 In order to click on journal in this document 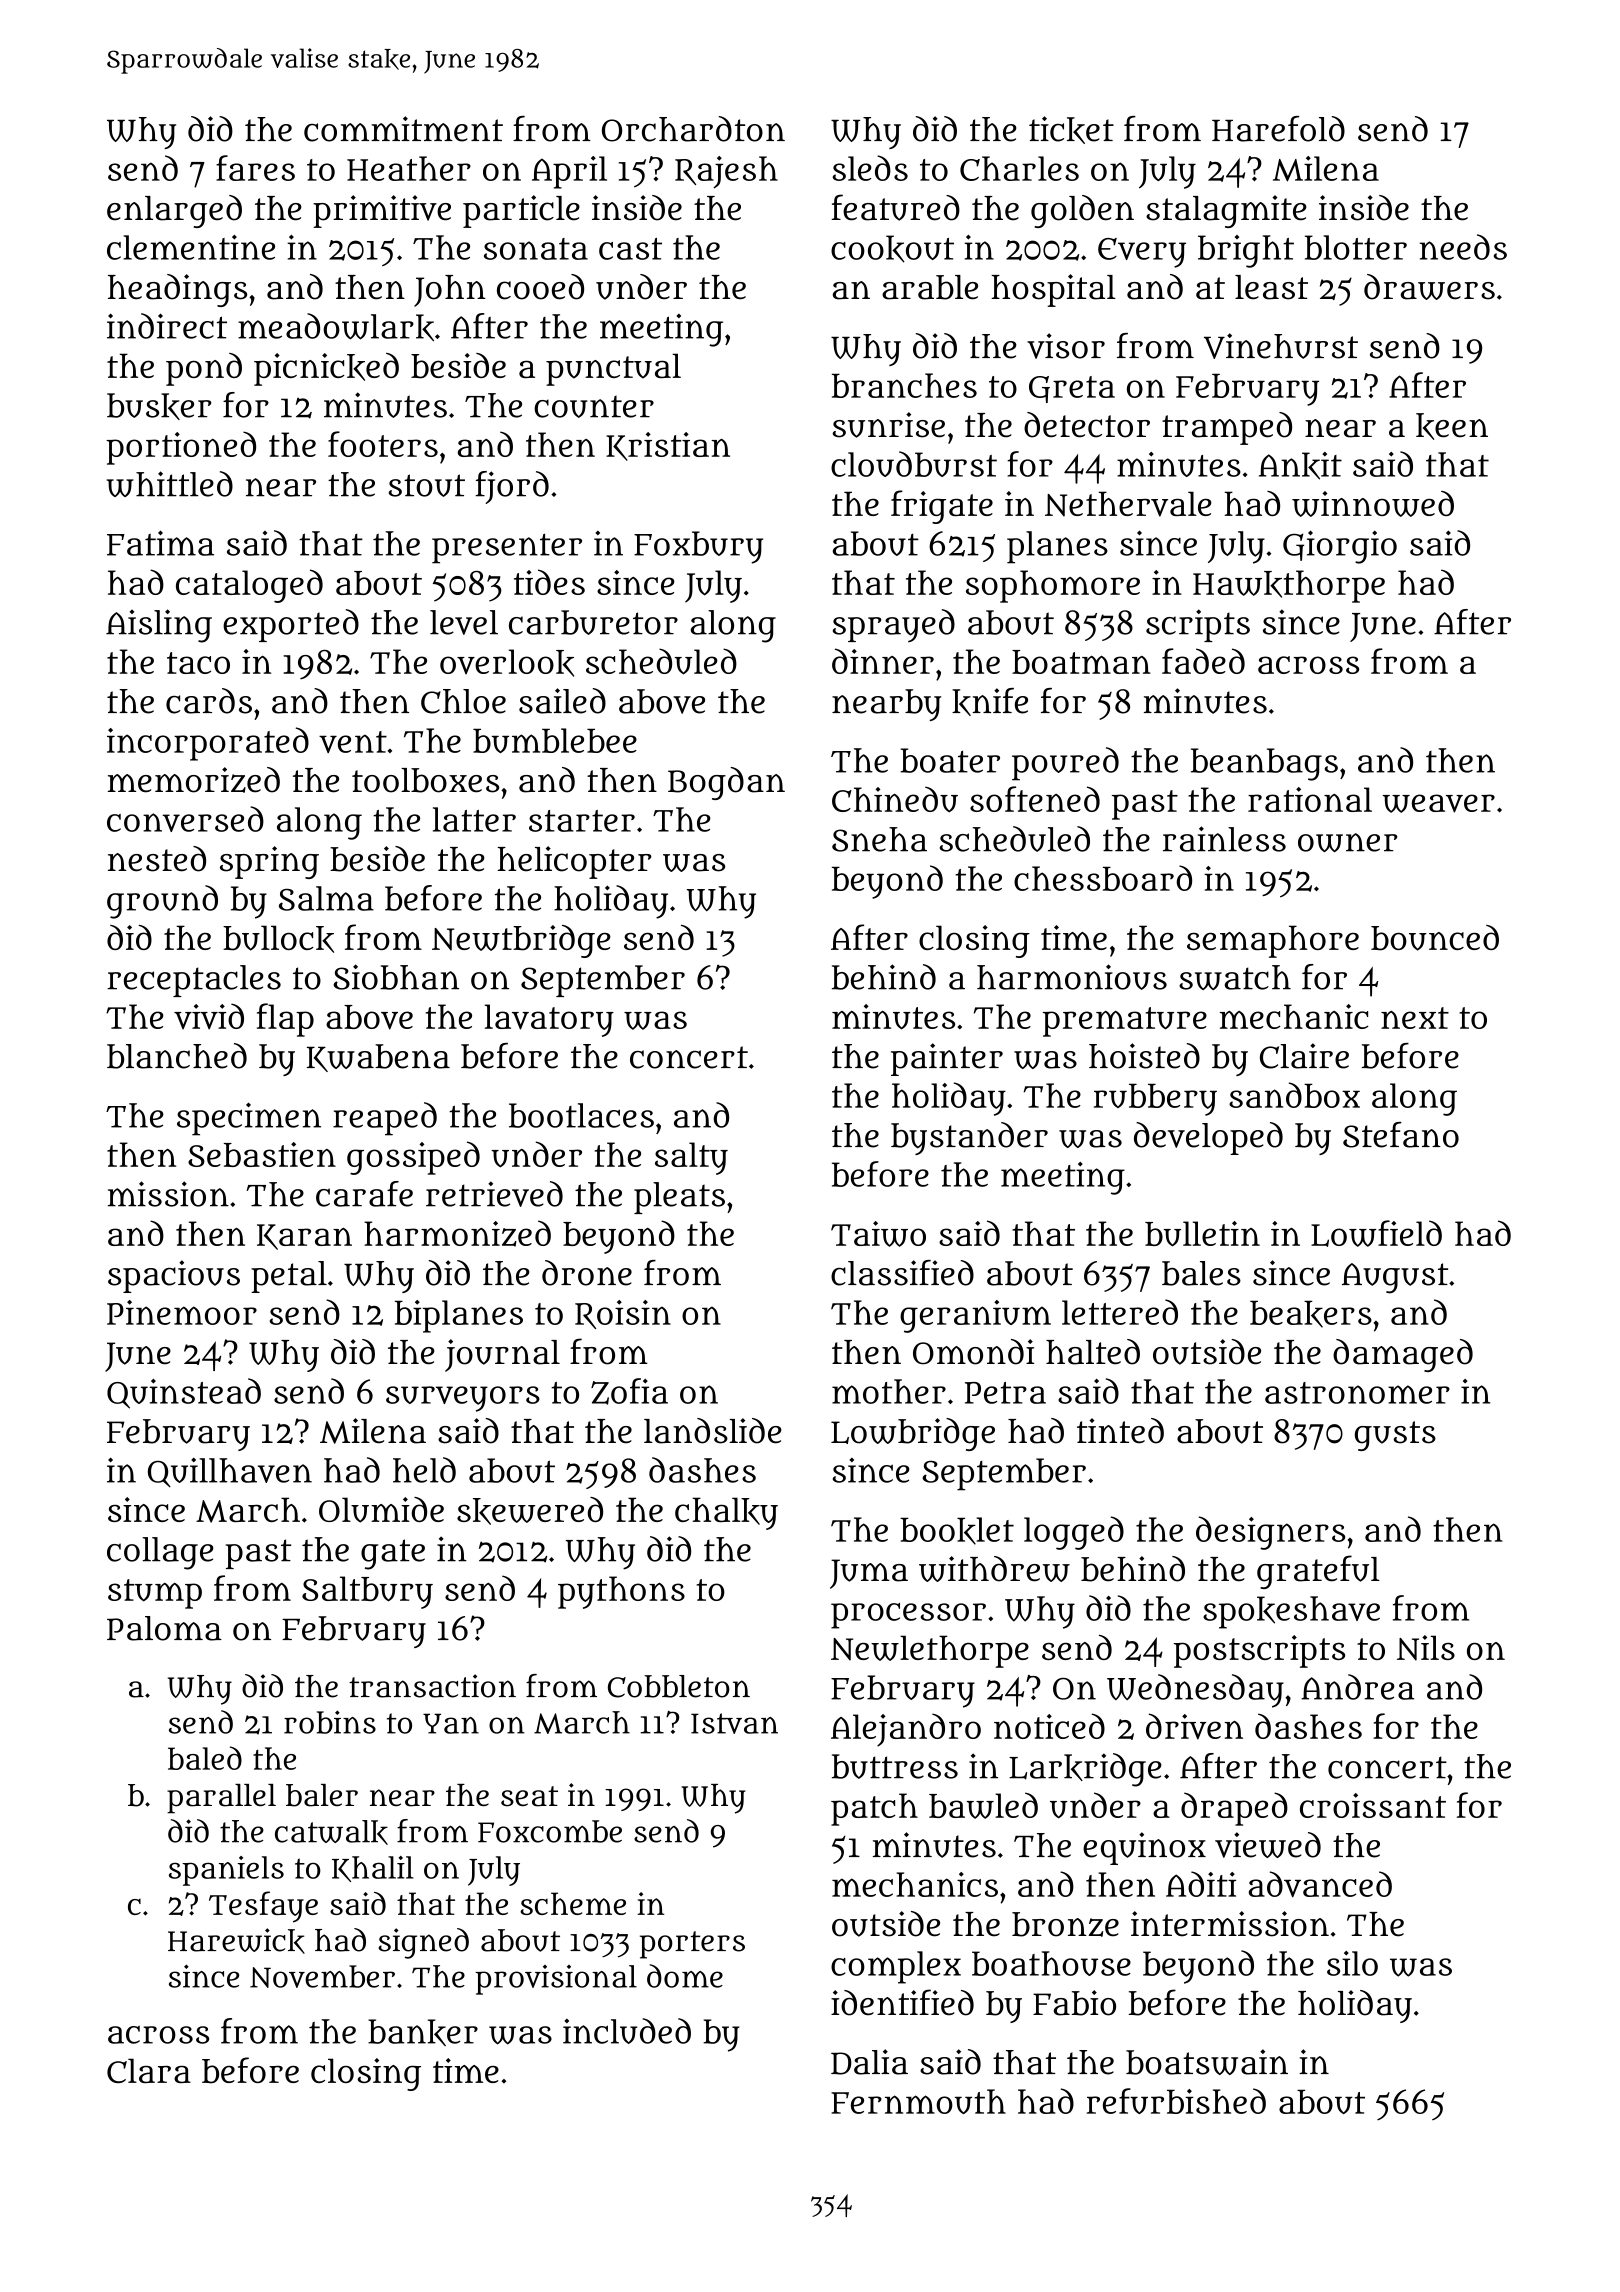, I will do `click(502, 1355)`.
